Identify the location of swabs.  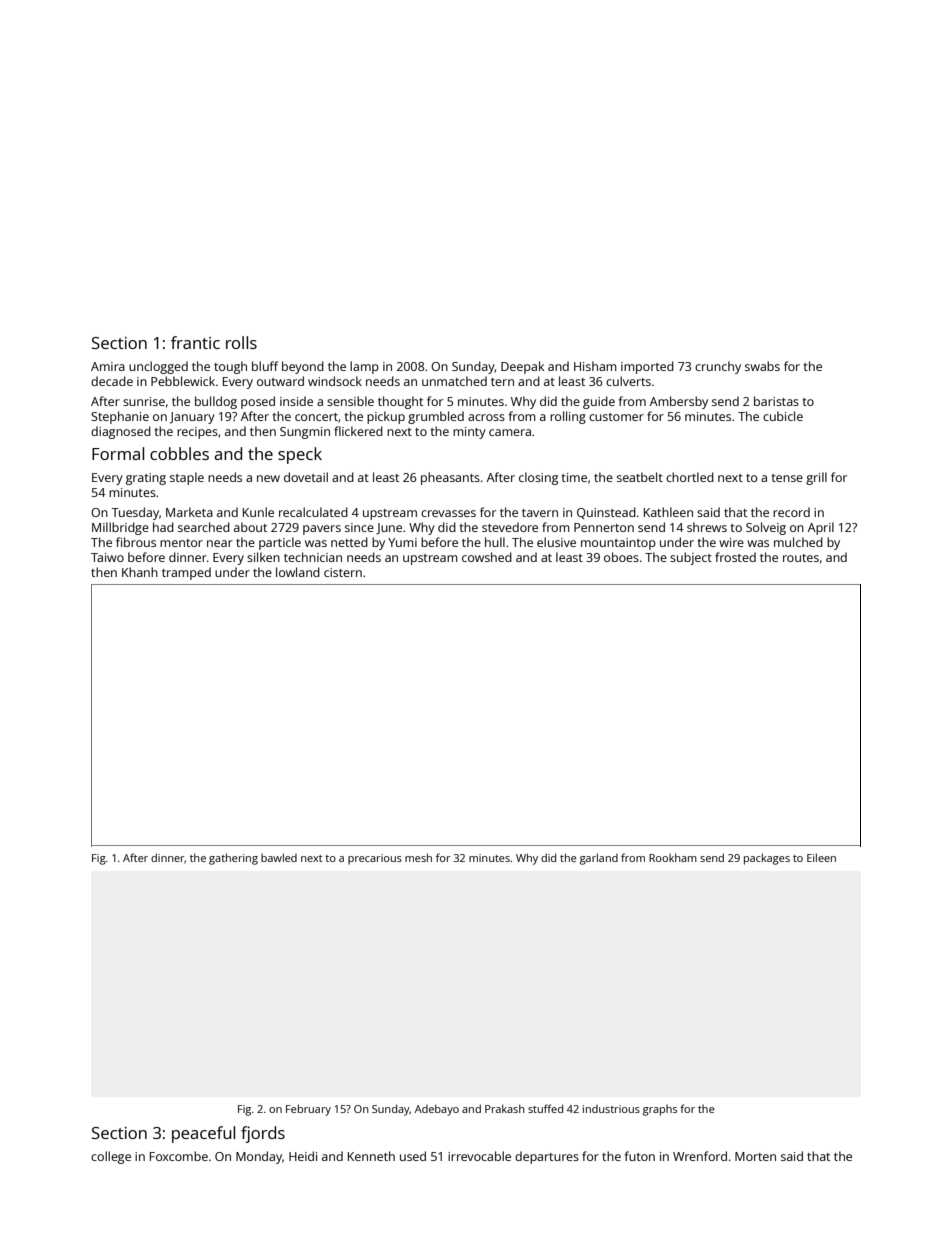
(762, 366).
